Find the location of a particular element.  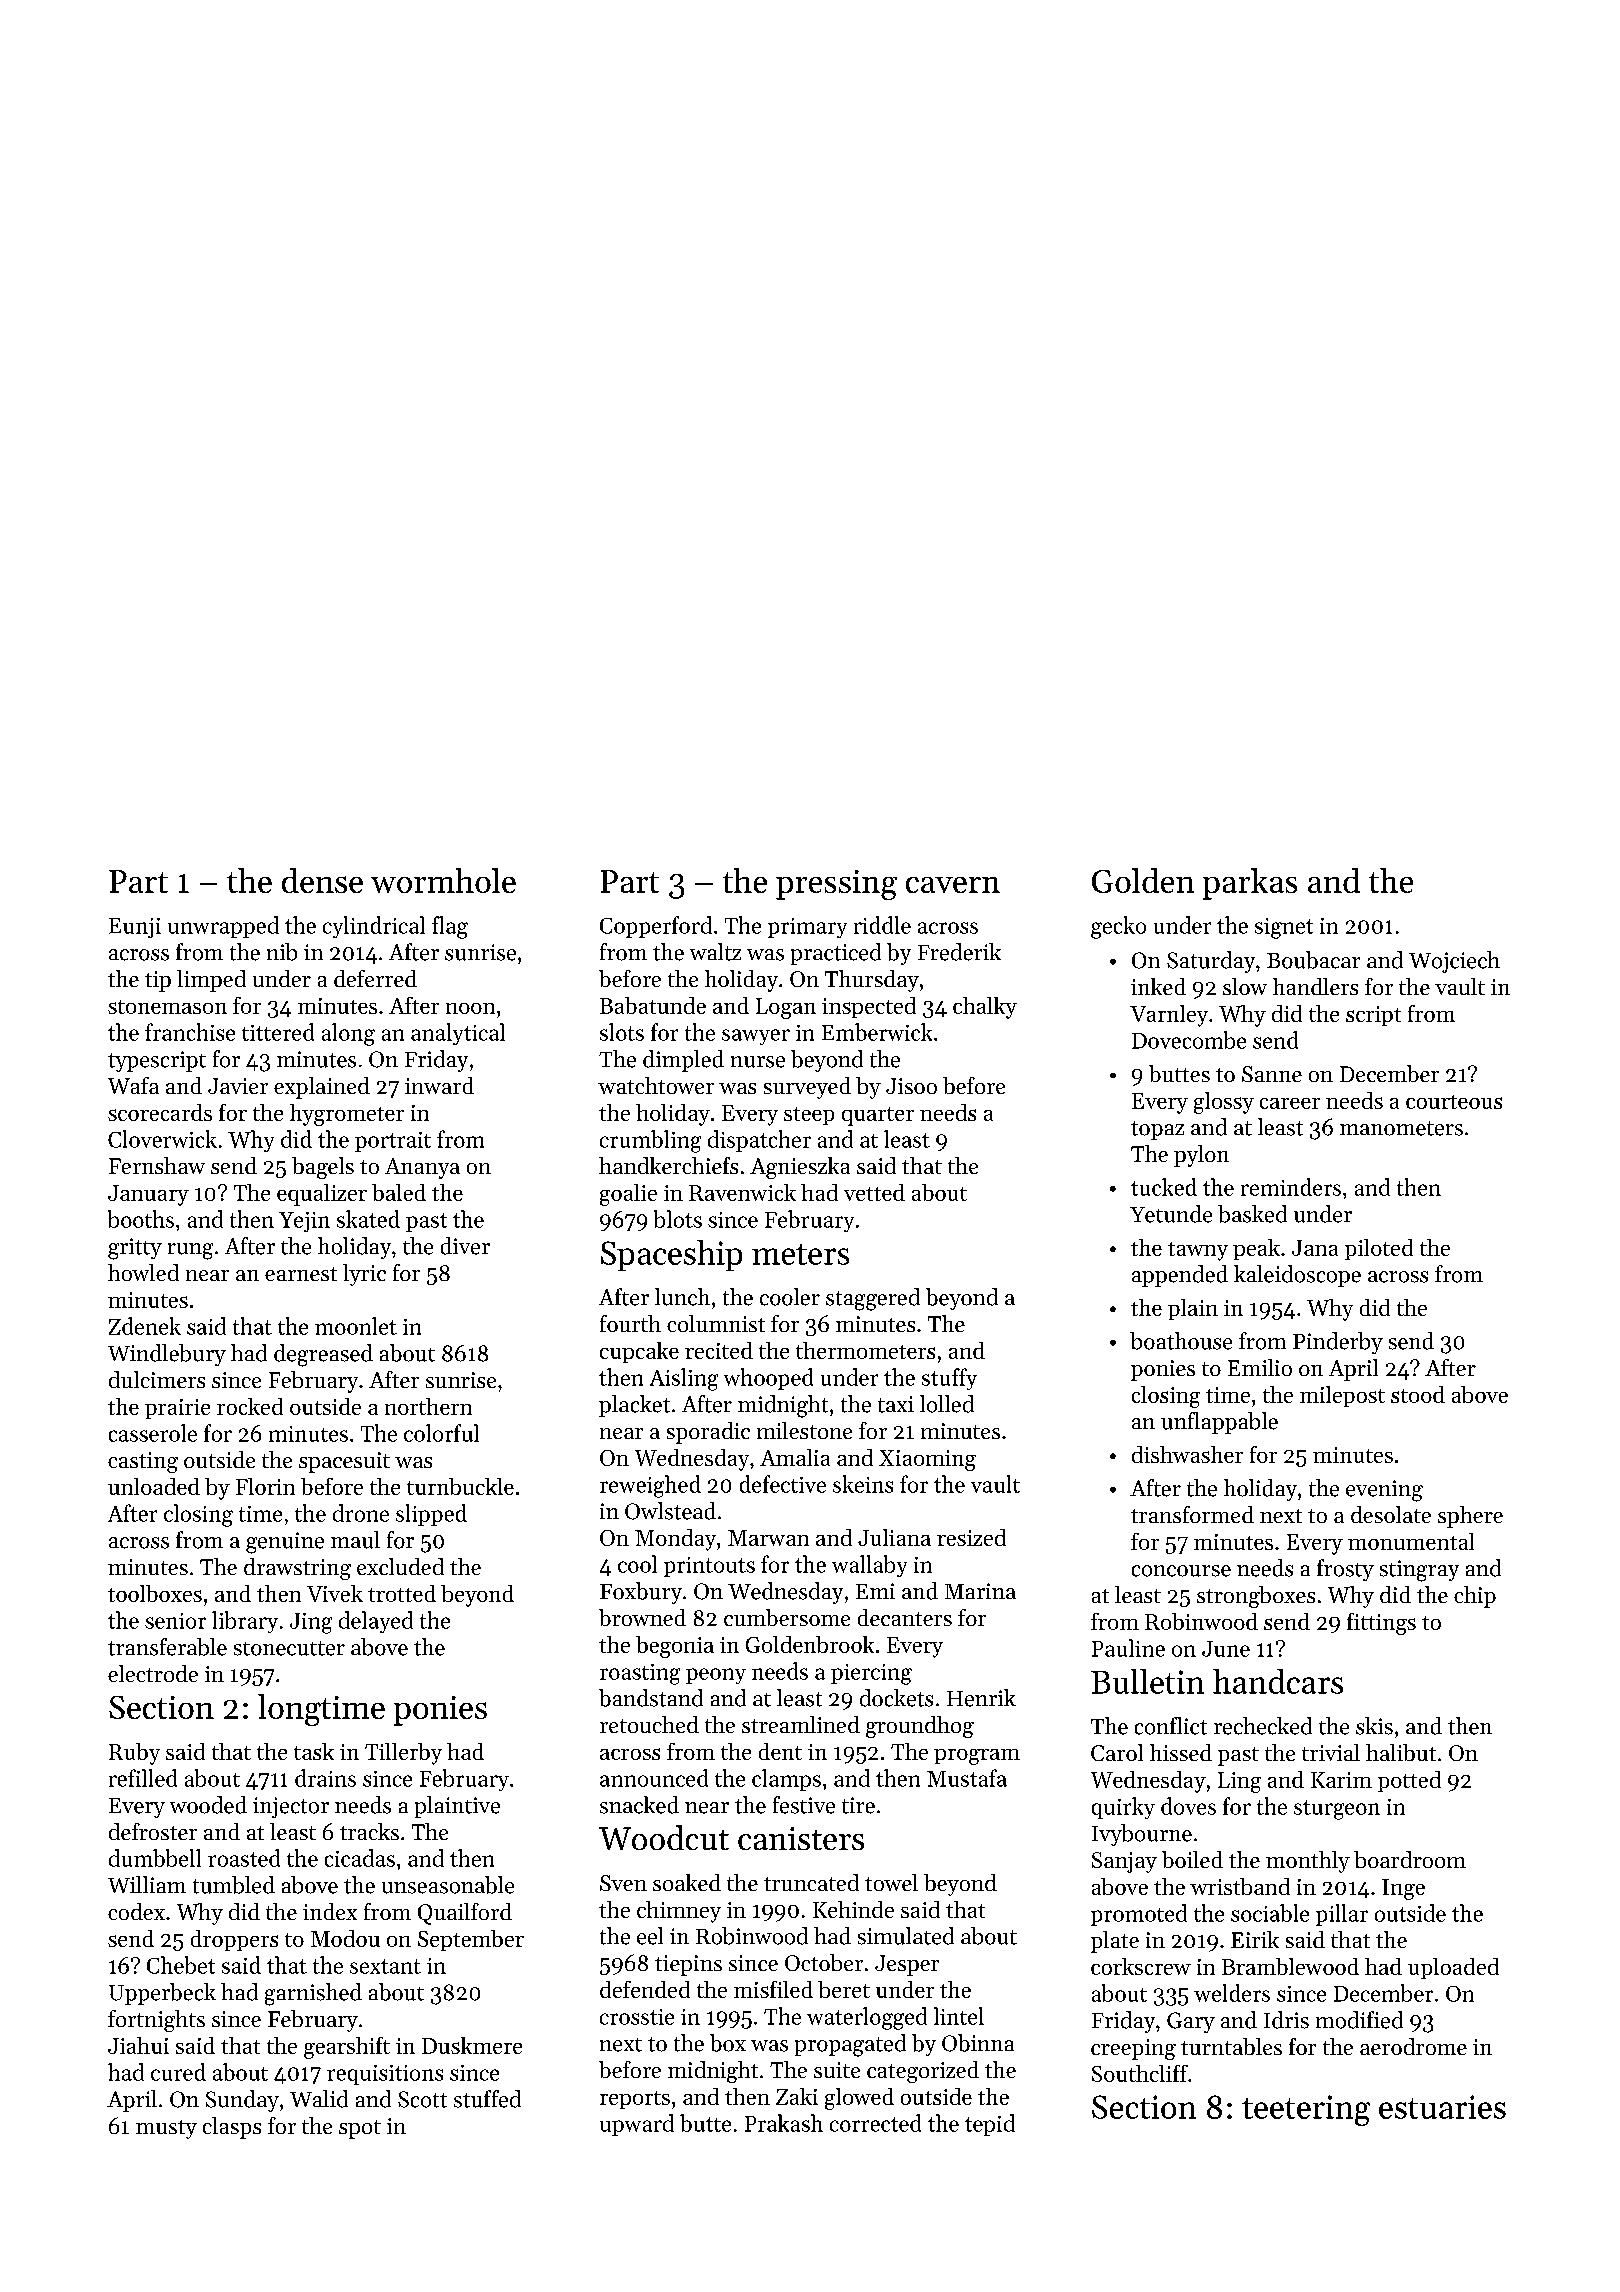

musty is located at coordinates (166, 2129).
